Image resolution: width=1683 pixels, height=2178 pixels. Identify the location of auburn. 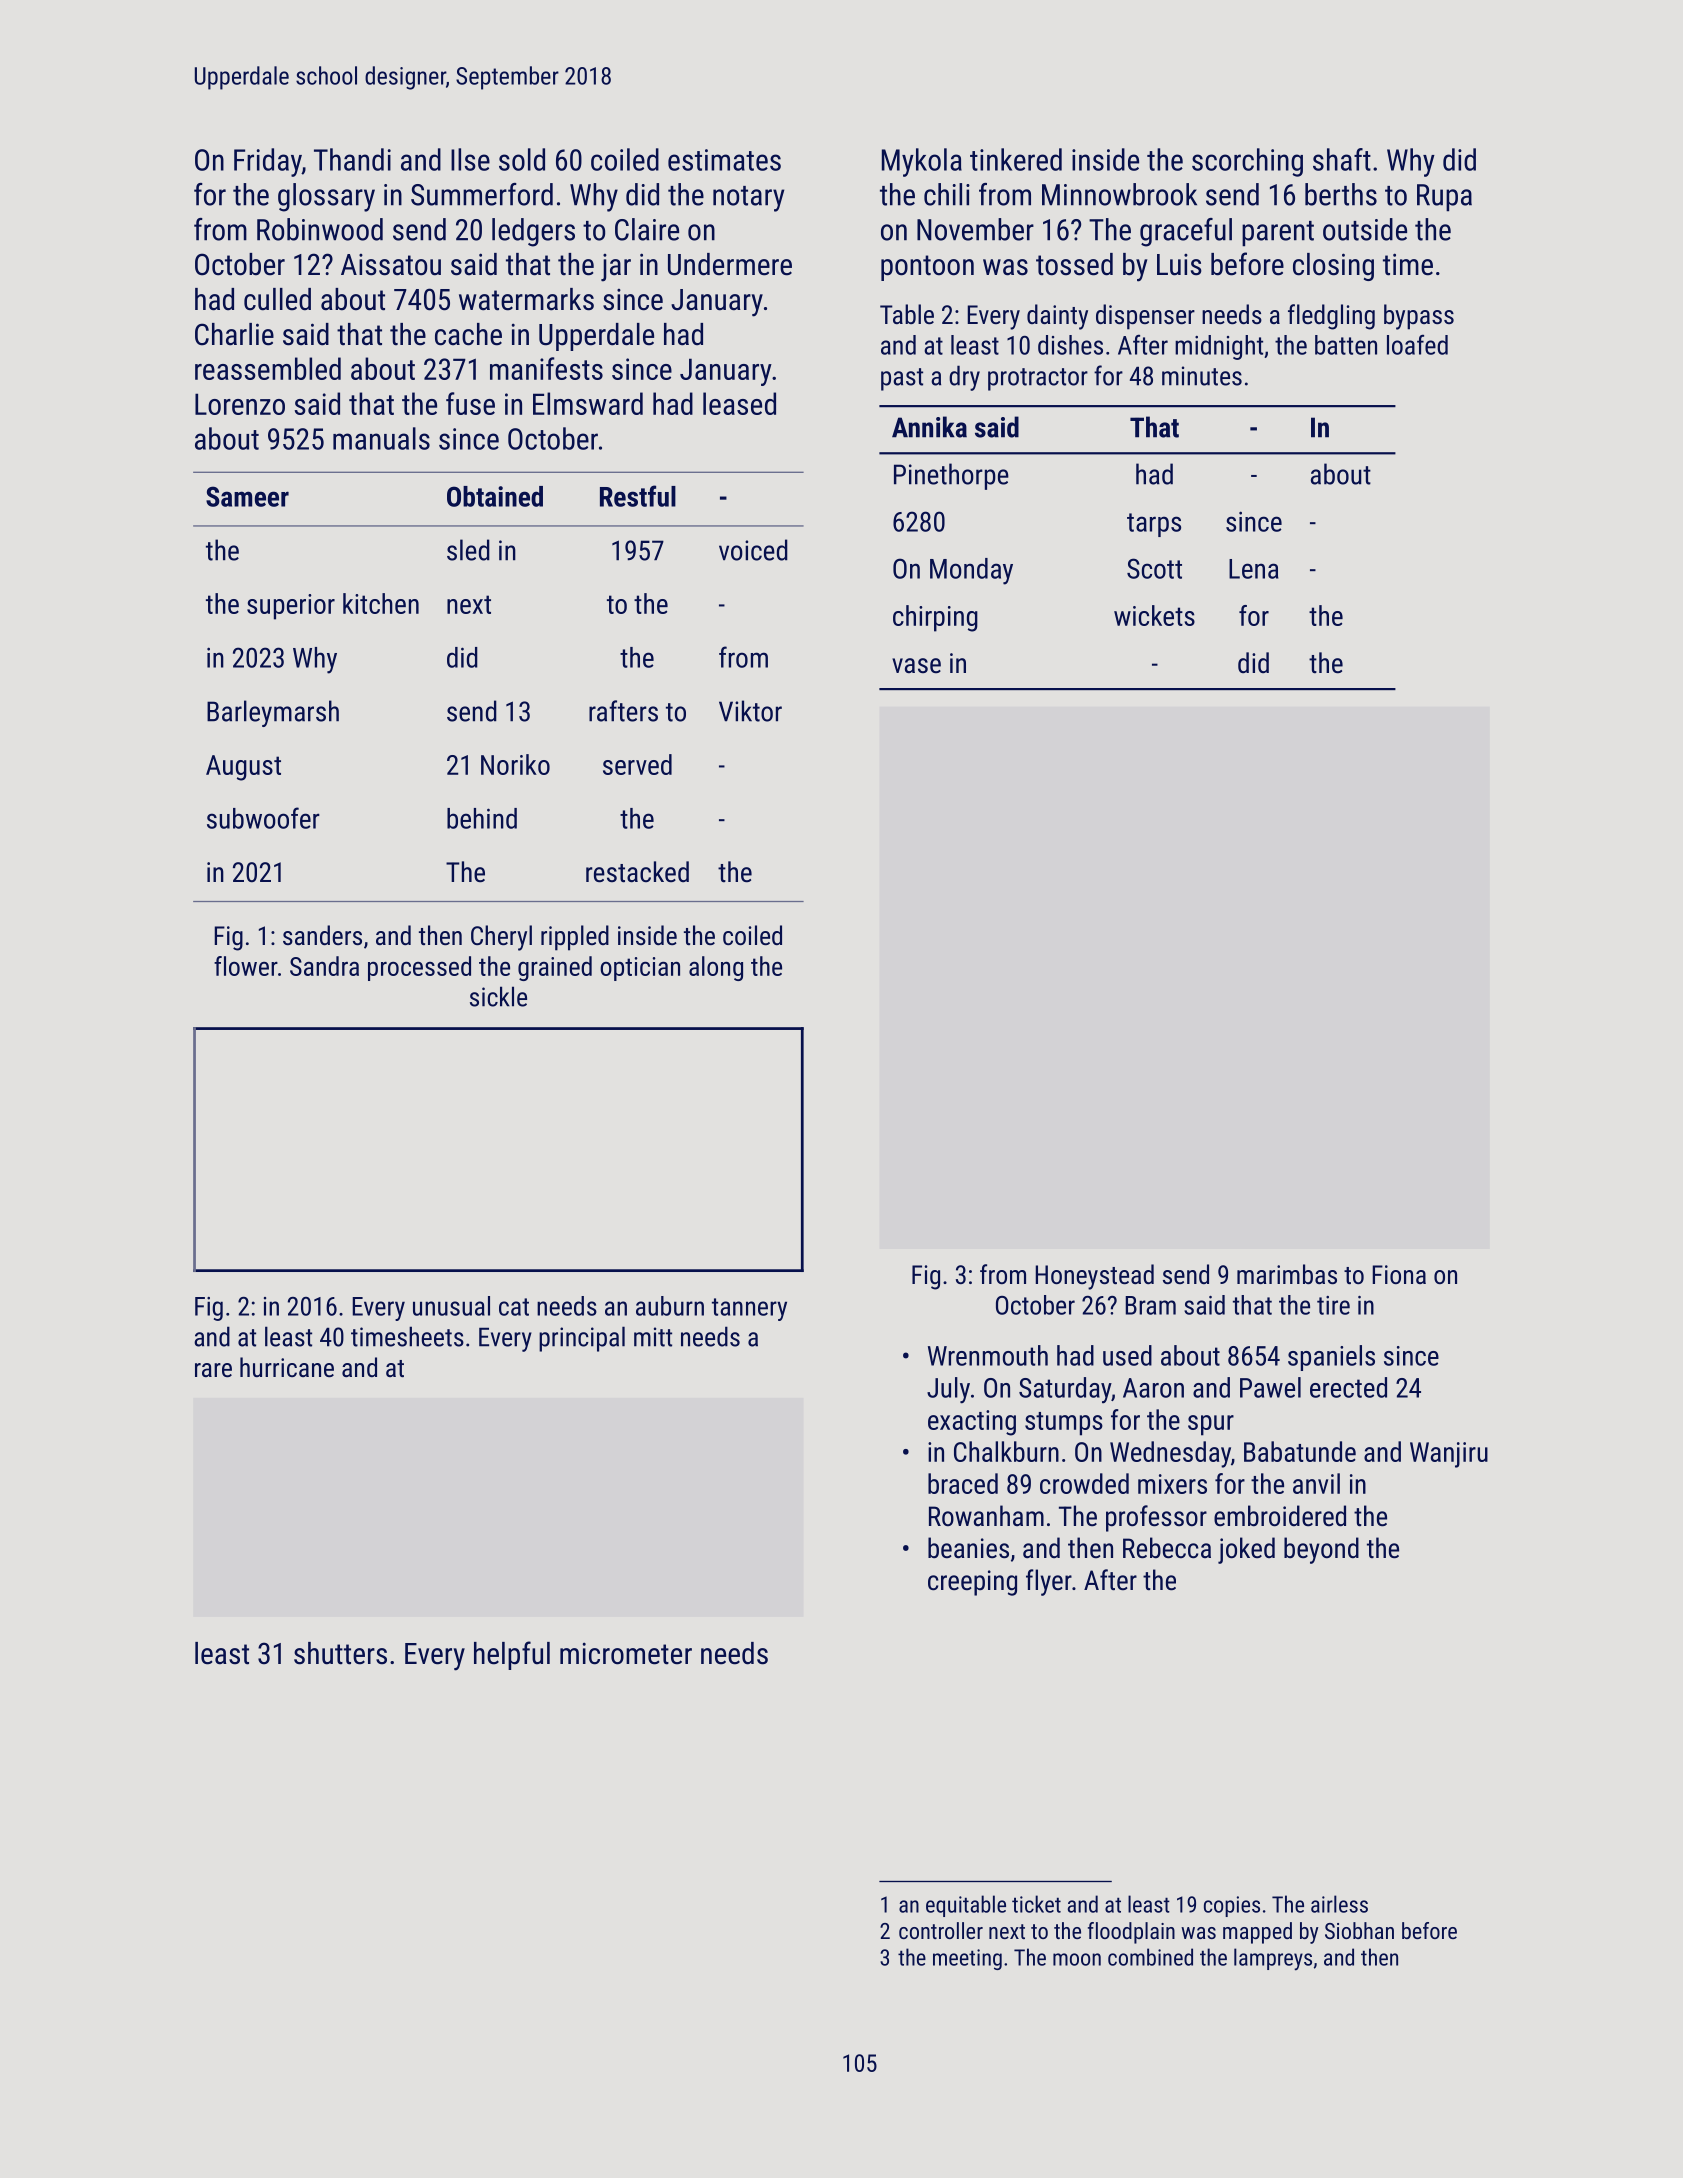
(670, 1306).
